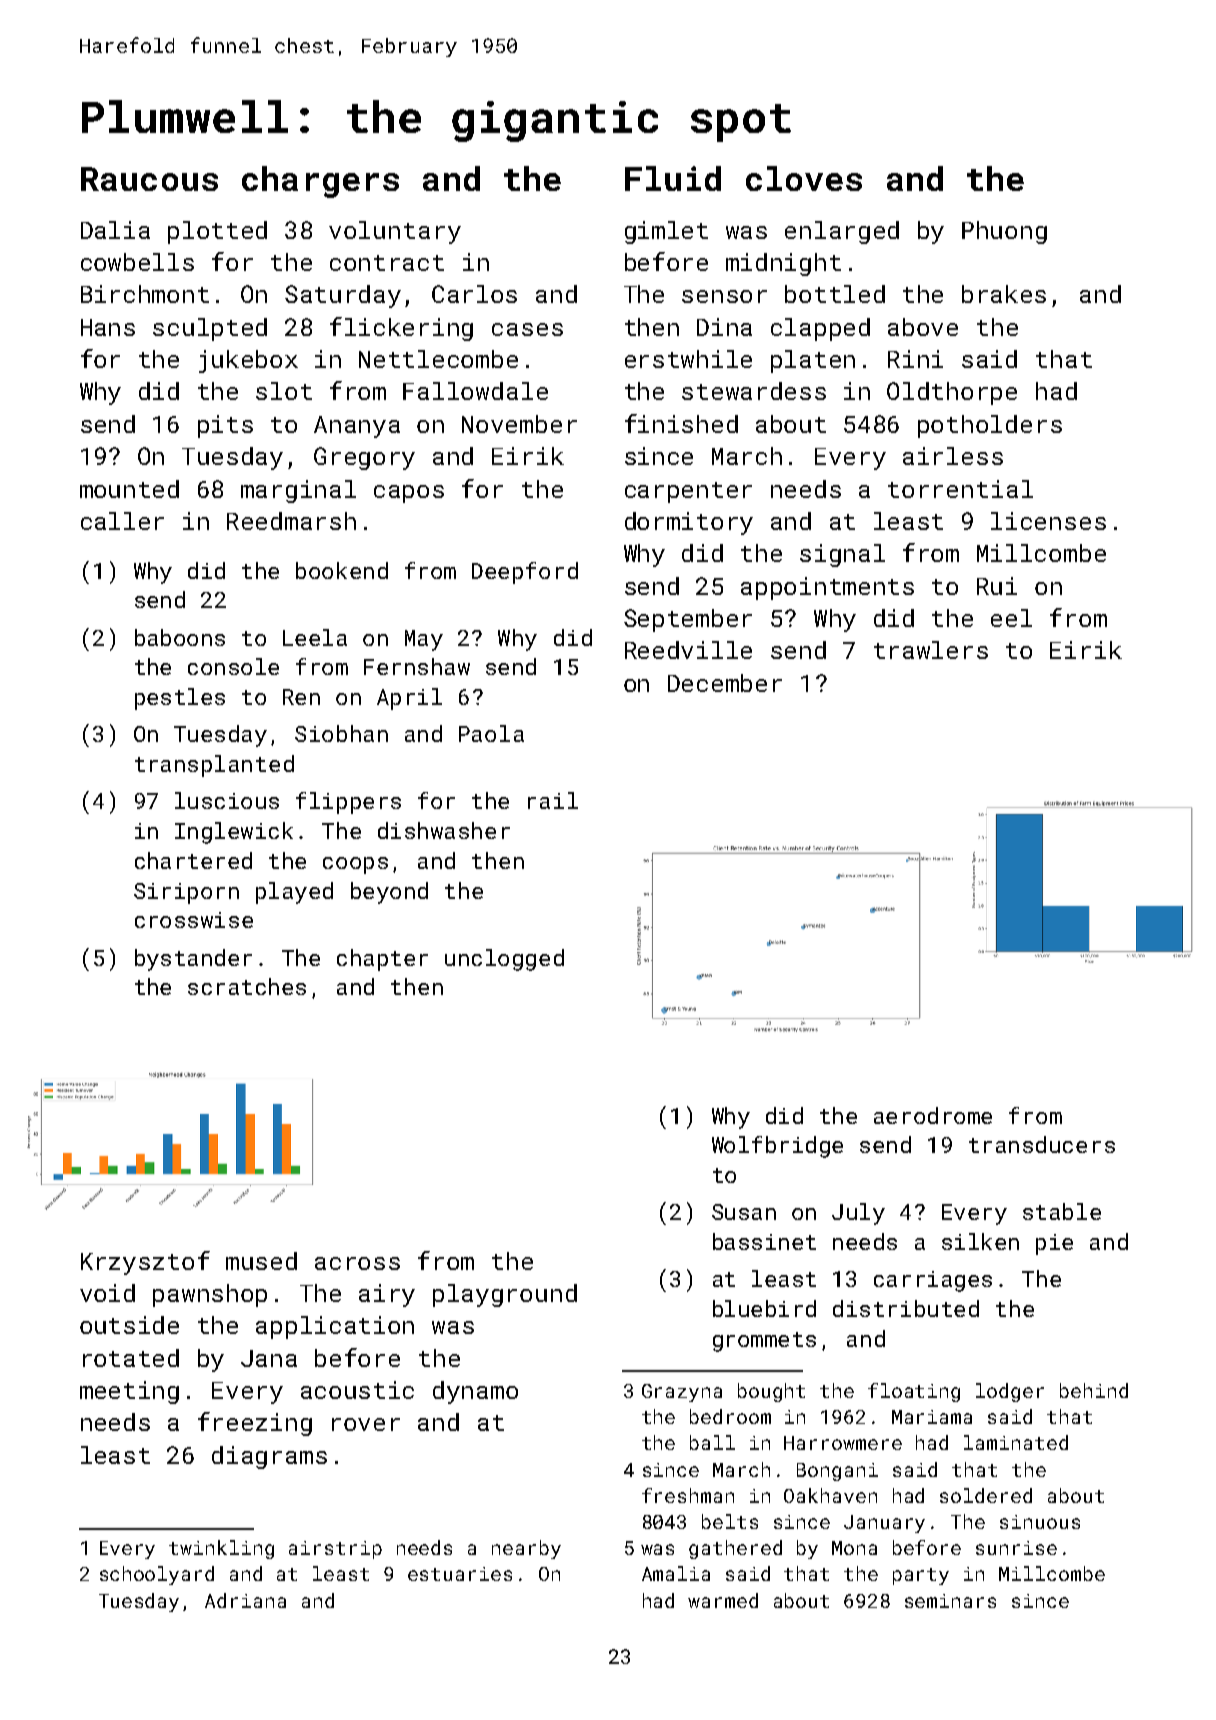  What do you see at coordinates (129, 1392) in the screenshot?
I see `meeting` at bounding box center [129, 1392].
